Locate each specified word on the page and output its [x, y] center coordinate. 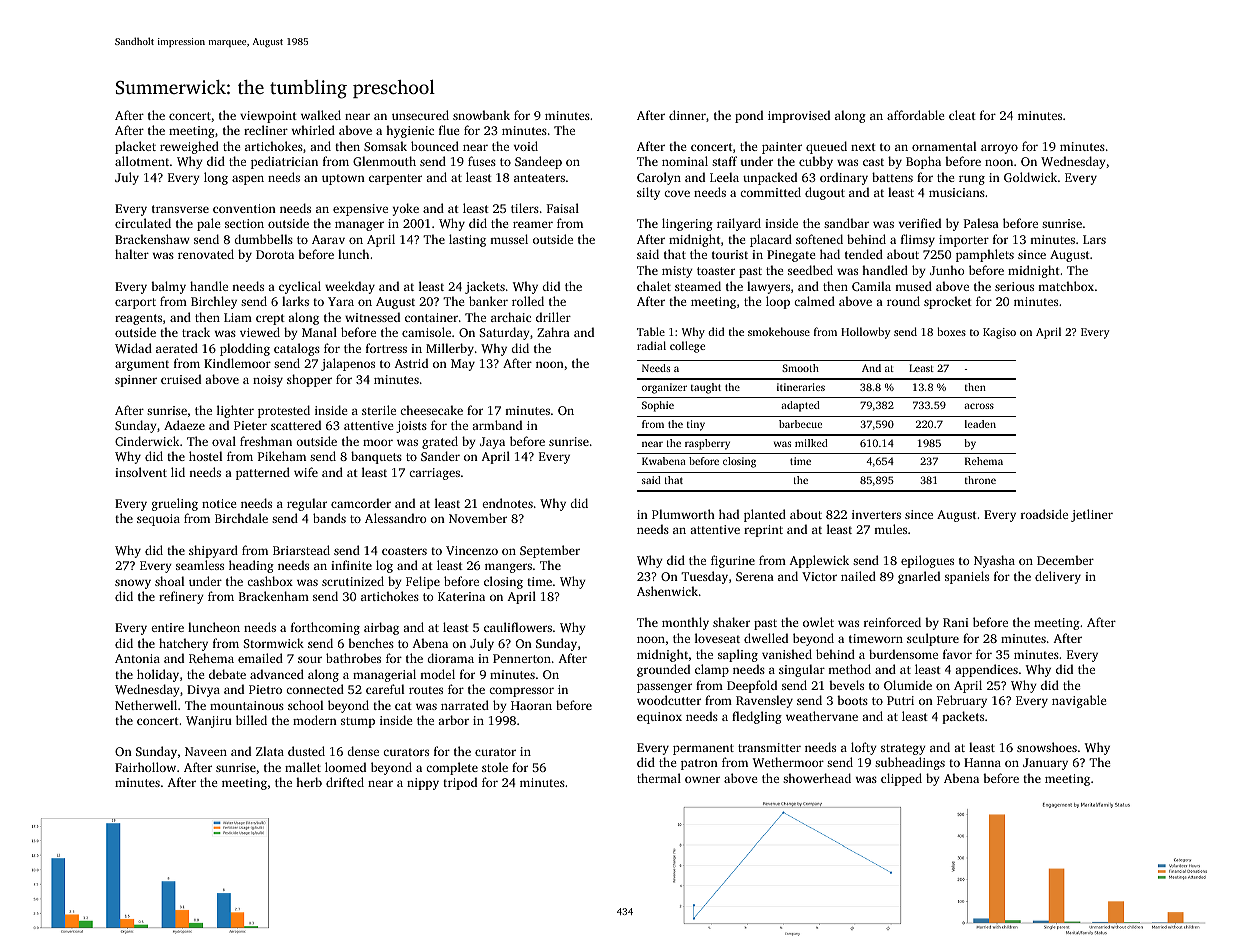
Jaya [492, 443]
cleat [962, 115]
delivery [1058, 577]
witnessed [372, 317]
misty [677, 272]
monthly [685, 623]
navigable [1079, 701]
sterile [379, 410]
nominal [685, 161]
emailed [260, 658]
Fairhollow [145, 767]
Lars [1094, 239]
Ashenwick [667, 591]
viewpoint [268, 117]
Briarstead [301, 550]
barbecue [800, 424]
